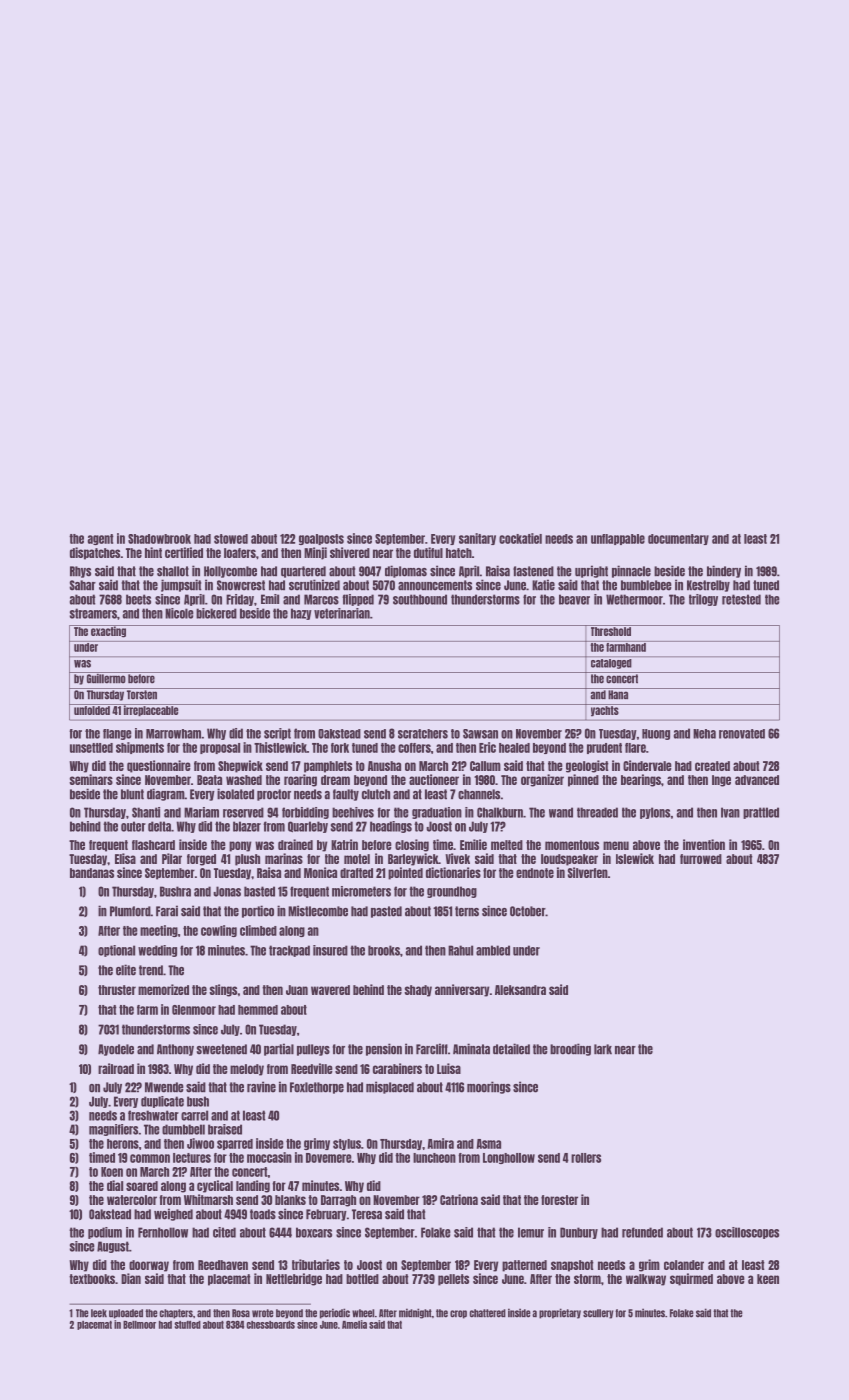 The image size is (849, 1400). Describe the element at coordinates (338, 1201) in the screenshot. I see `Darragh` at that location.
